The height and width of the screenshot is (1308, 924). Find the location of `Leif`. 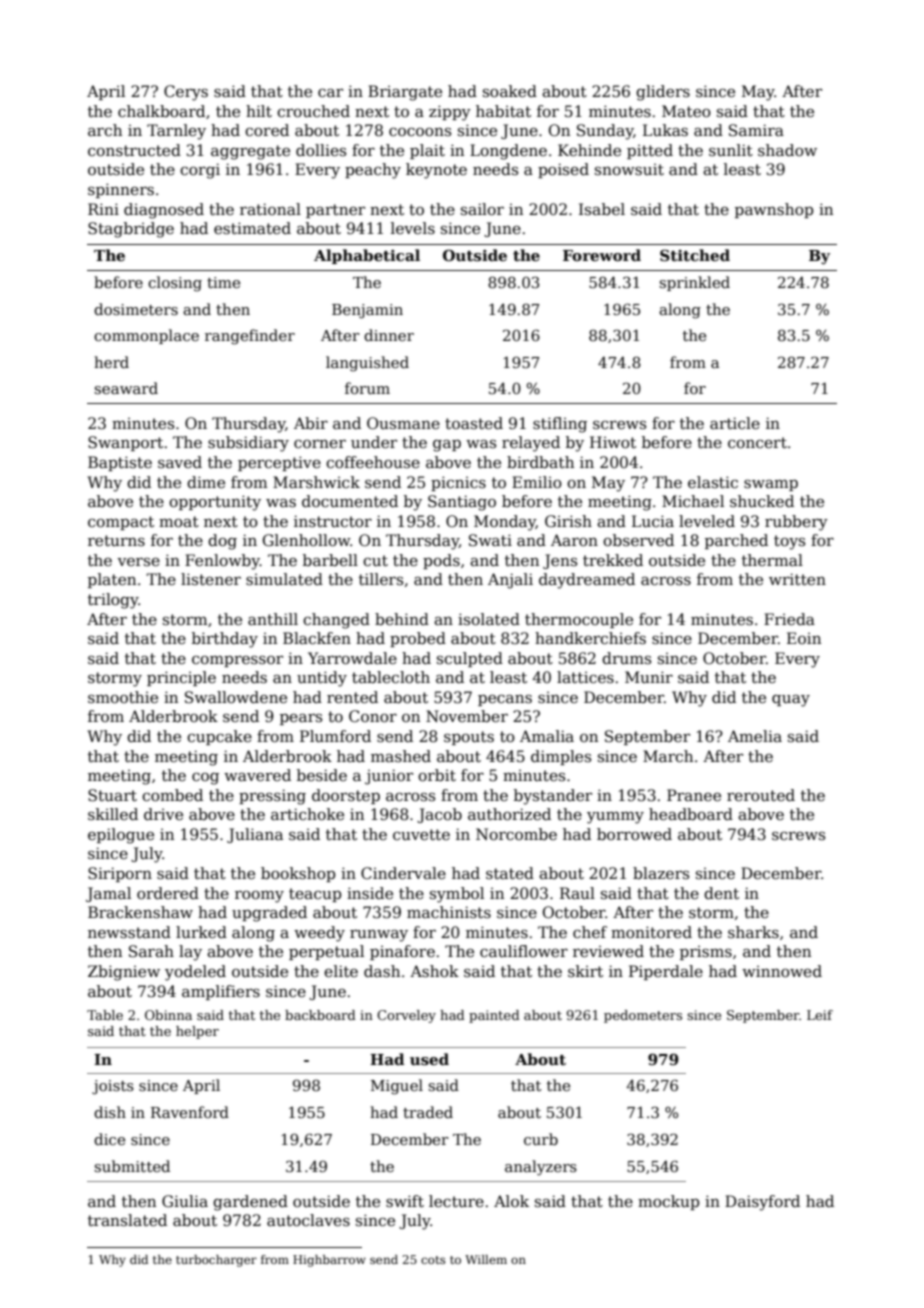

Leif is located at coordinates (820, 1015).
